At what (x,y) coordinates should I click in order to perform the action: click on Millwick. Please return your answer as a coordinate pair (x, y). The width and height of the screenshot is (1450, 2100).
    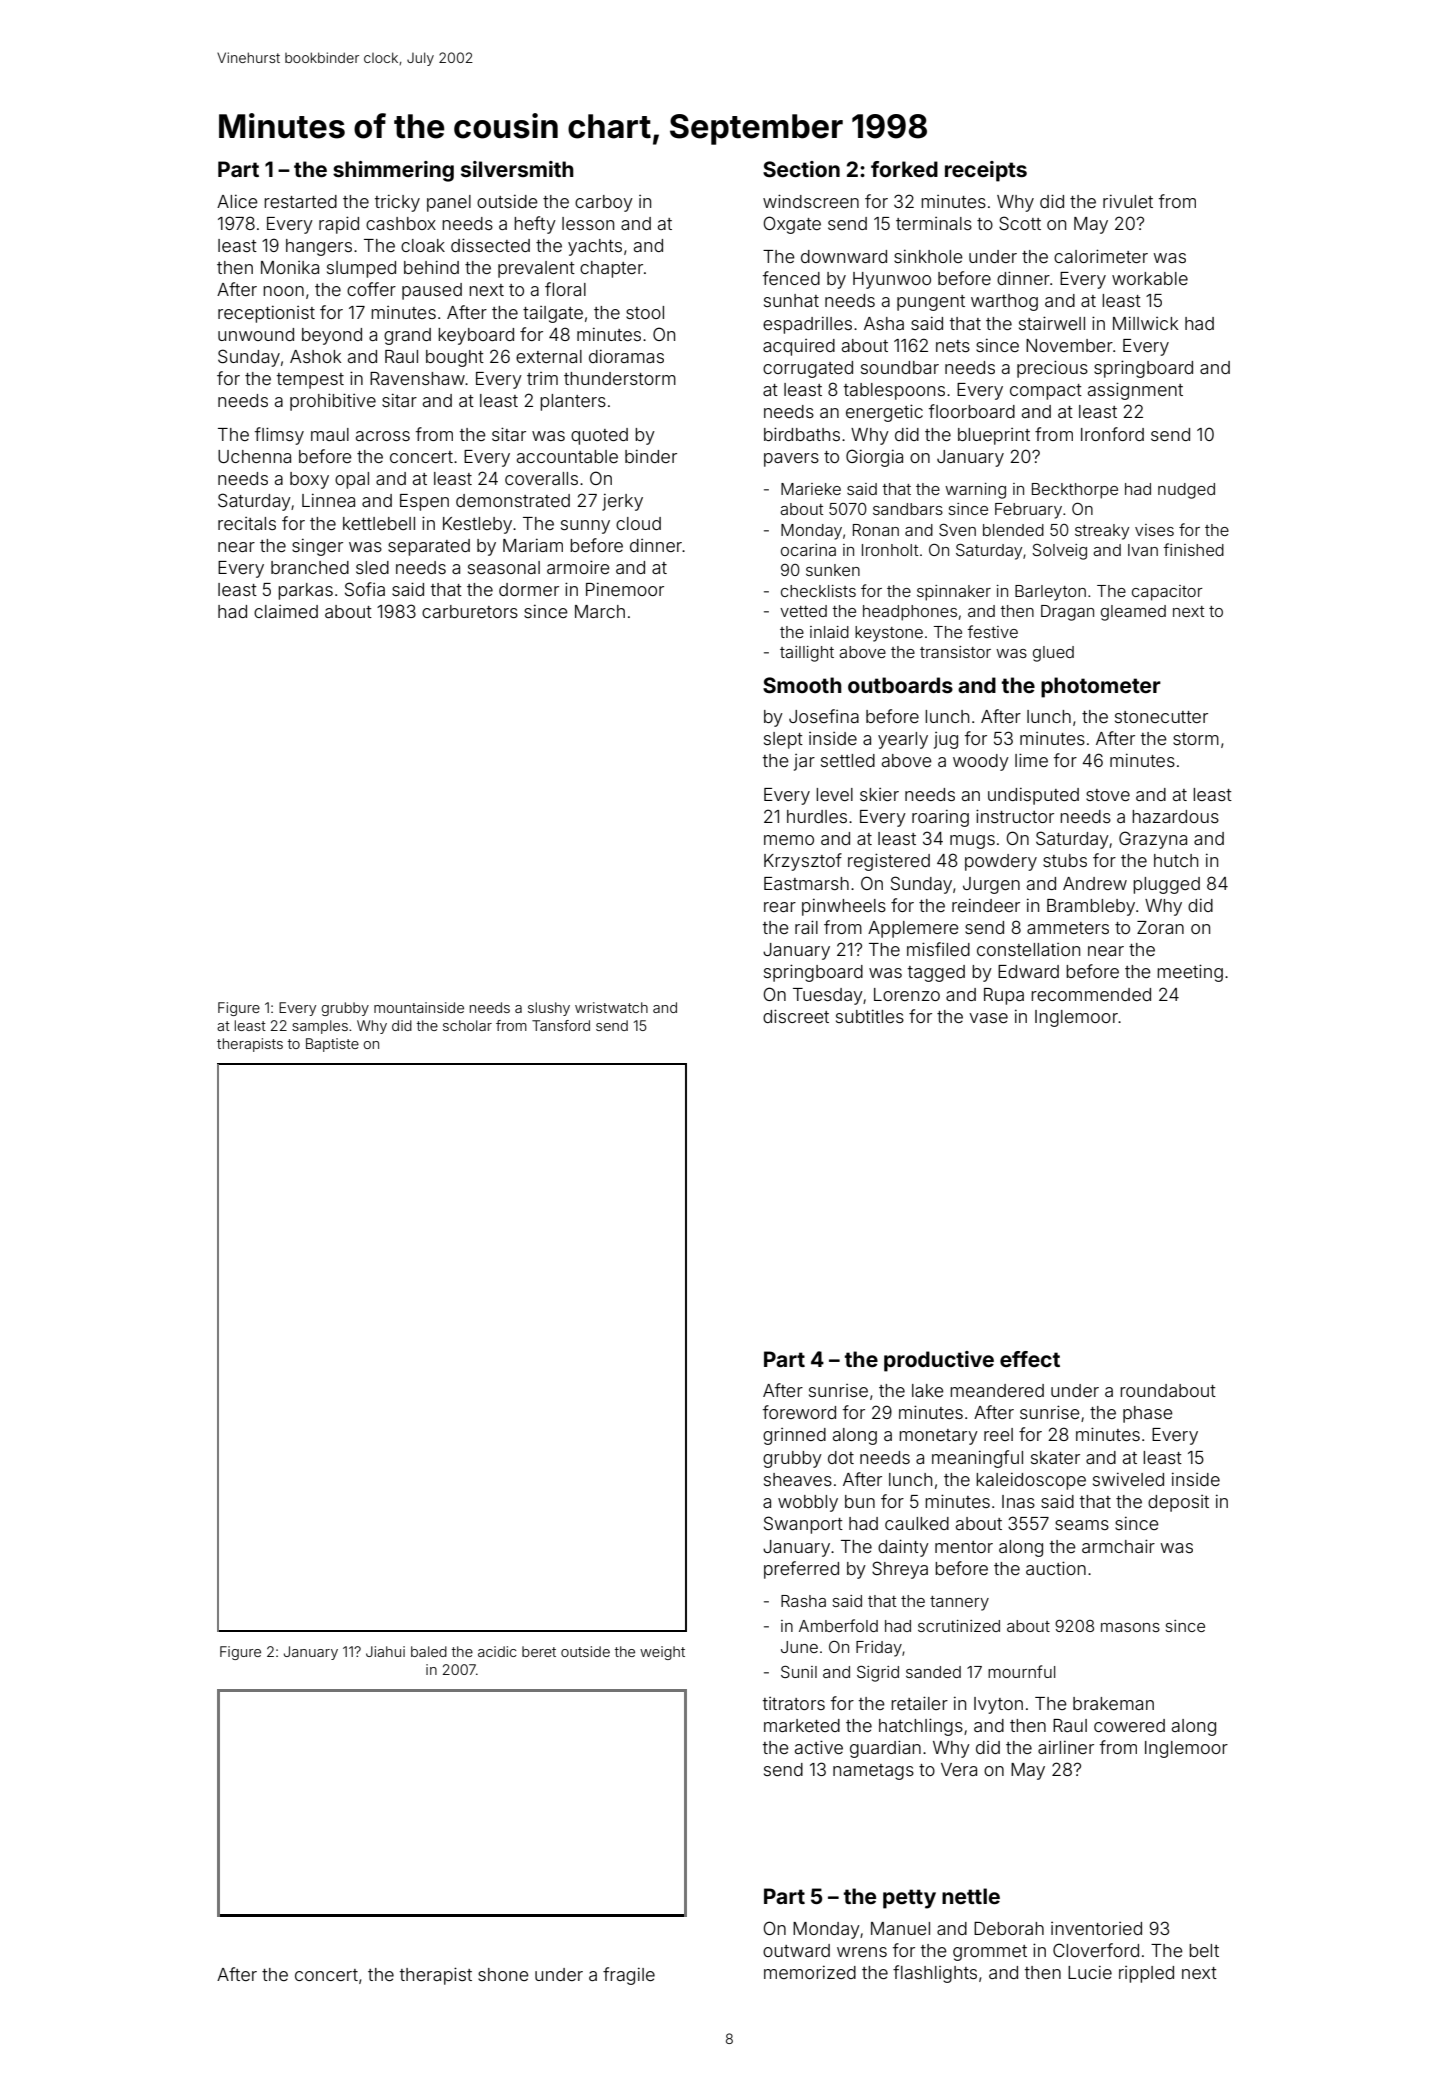
    Looking at the image, I should click on (1145, 323).
